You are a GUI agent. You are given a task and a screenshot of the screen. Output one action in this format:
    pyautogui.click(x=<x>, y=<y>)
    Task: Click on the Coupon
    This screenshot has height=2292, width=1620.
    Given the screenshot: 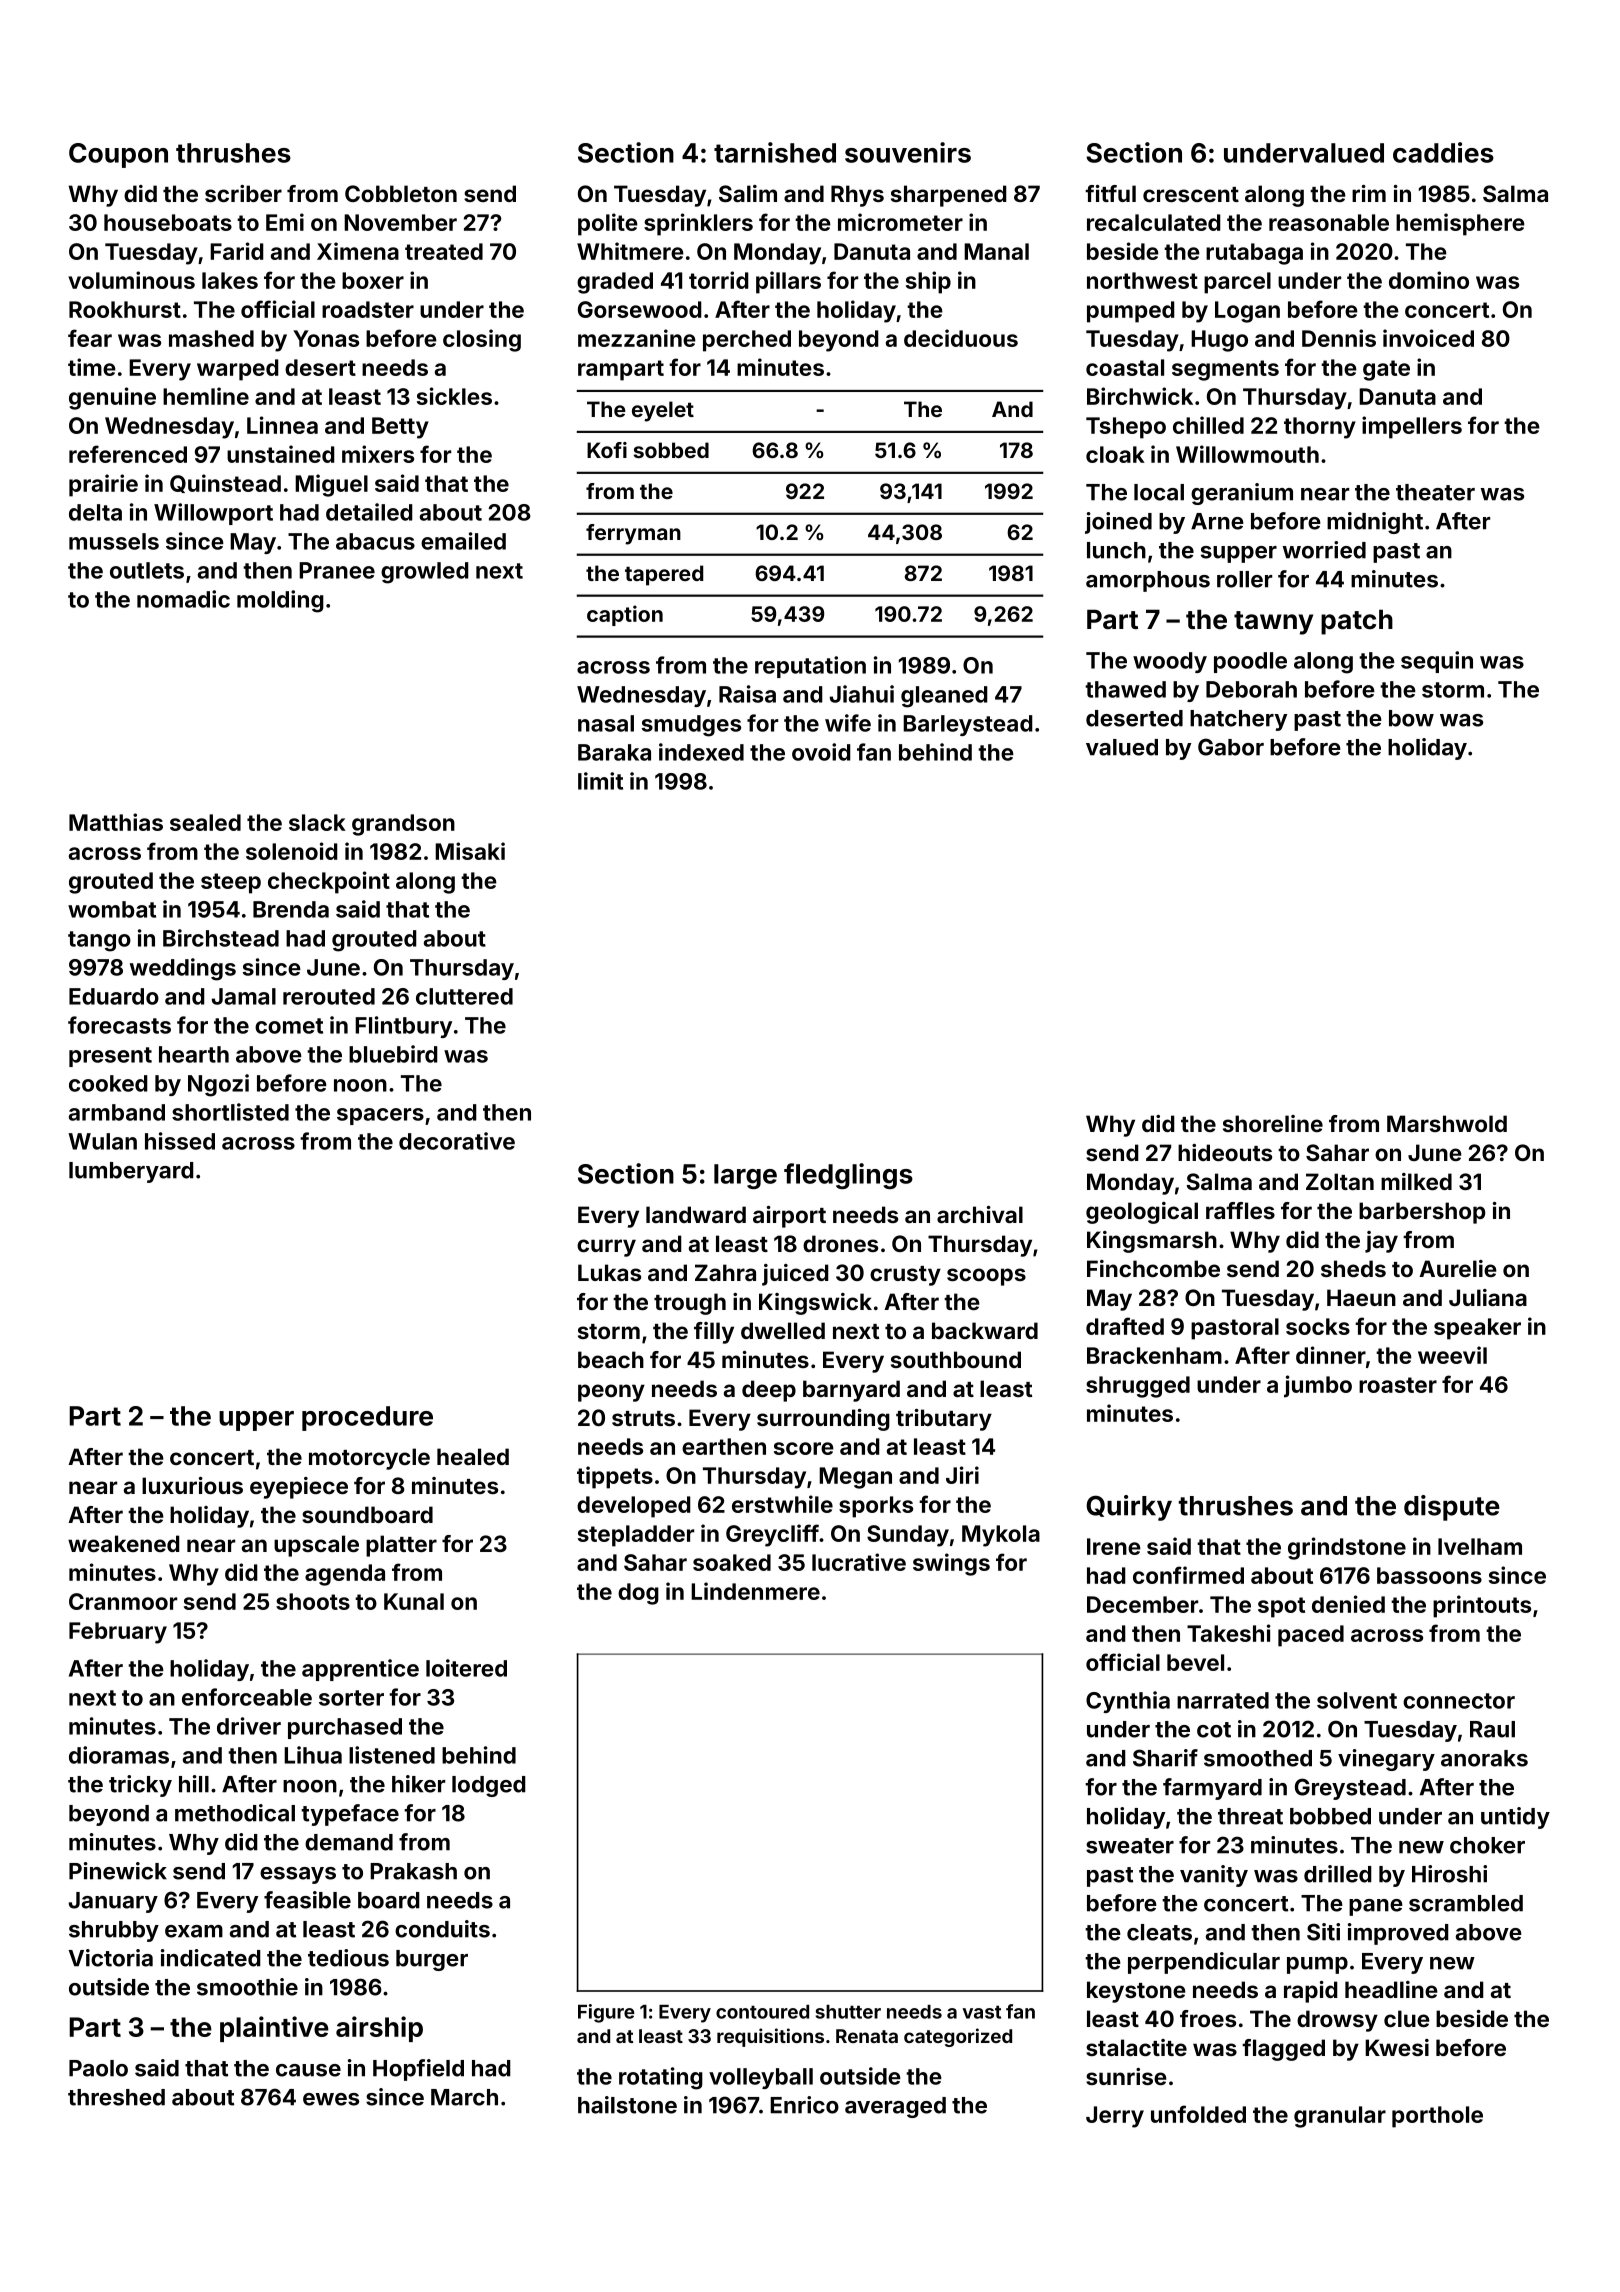 What is the action you would take?
    pyautogui.click(x=118, y=155)
